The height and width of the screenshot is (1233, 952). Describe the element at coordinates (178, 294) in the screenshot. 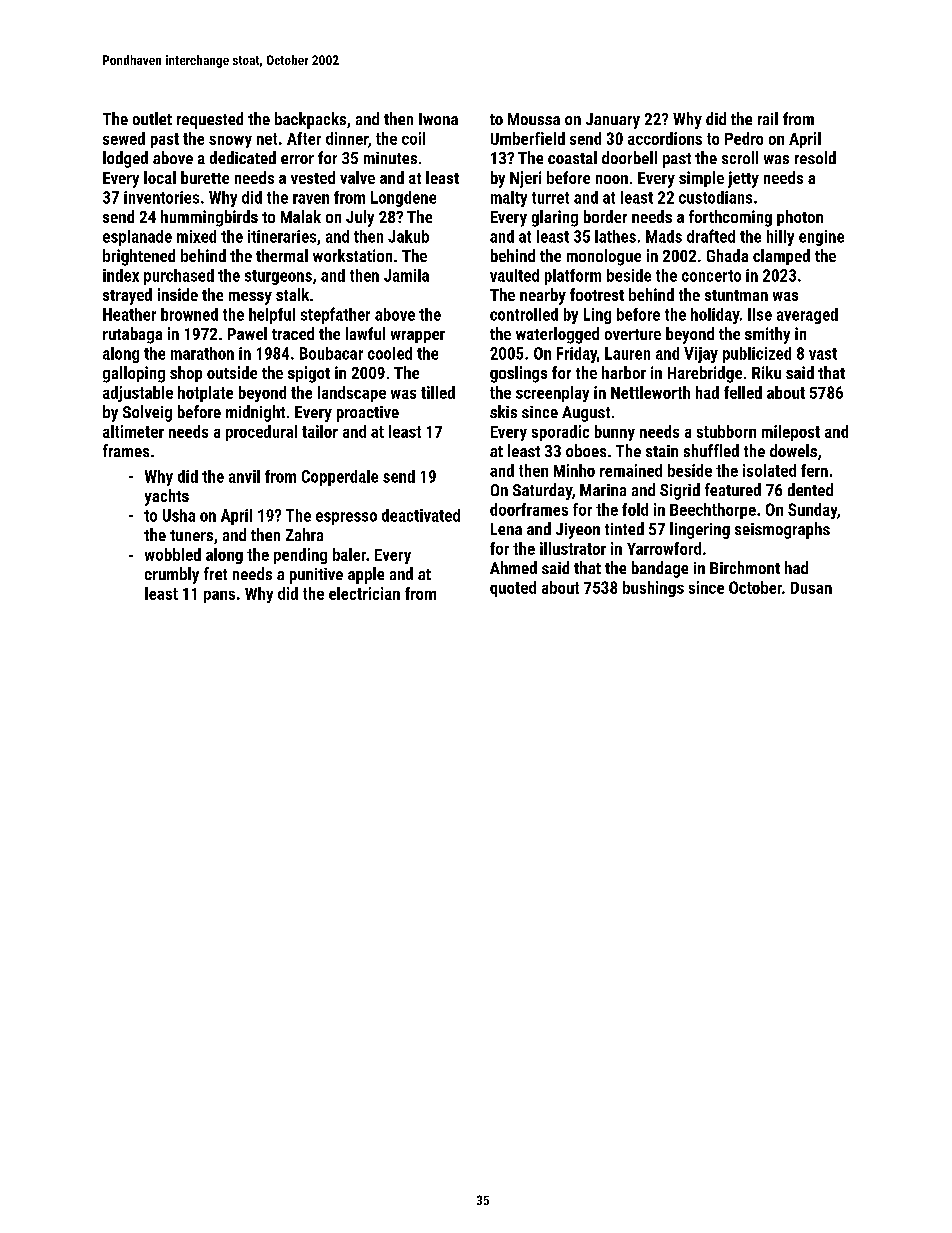

I see `inside` at that location.
